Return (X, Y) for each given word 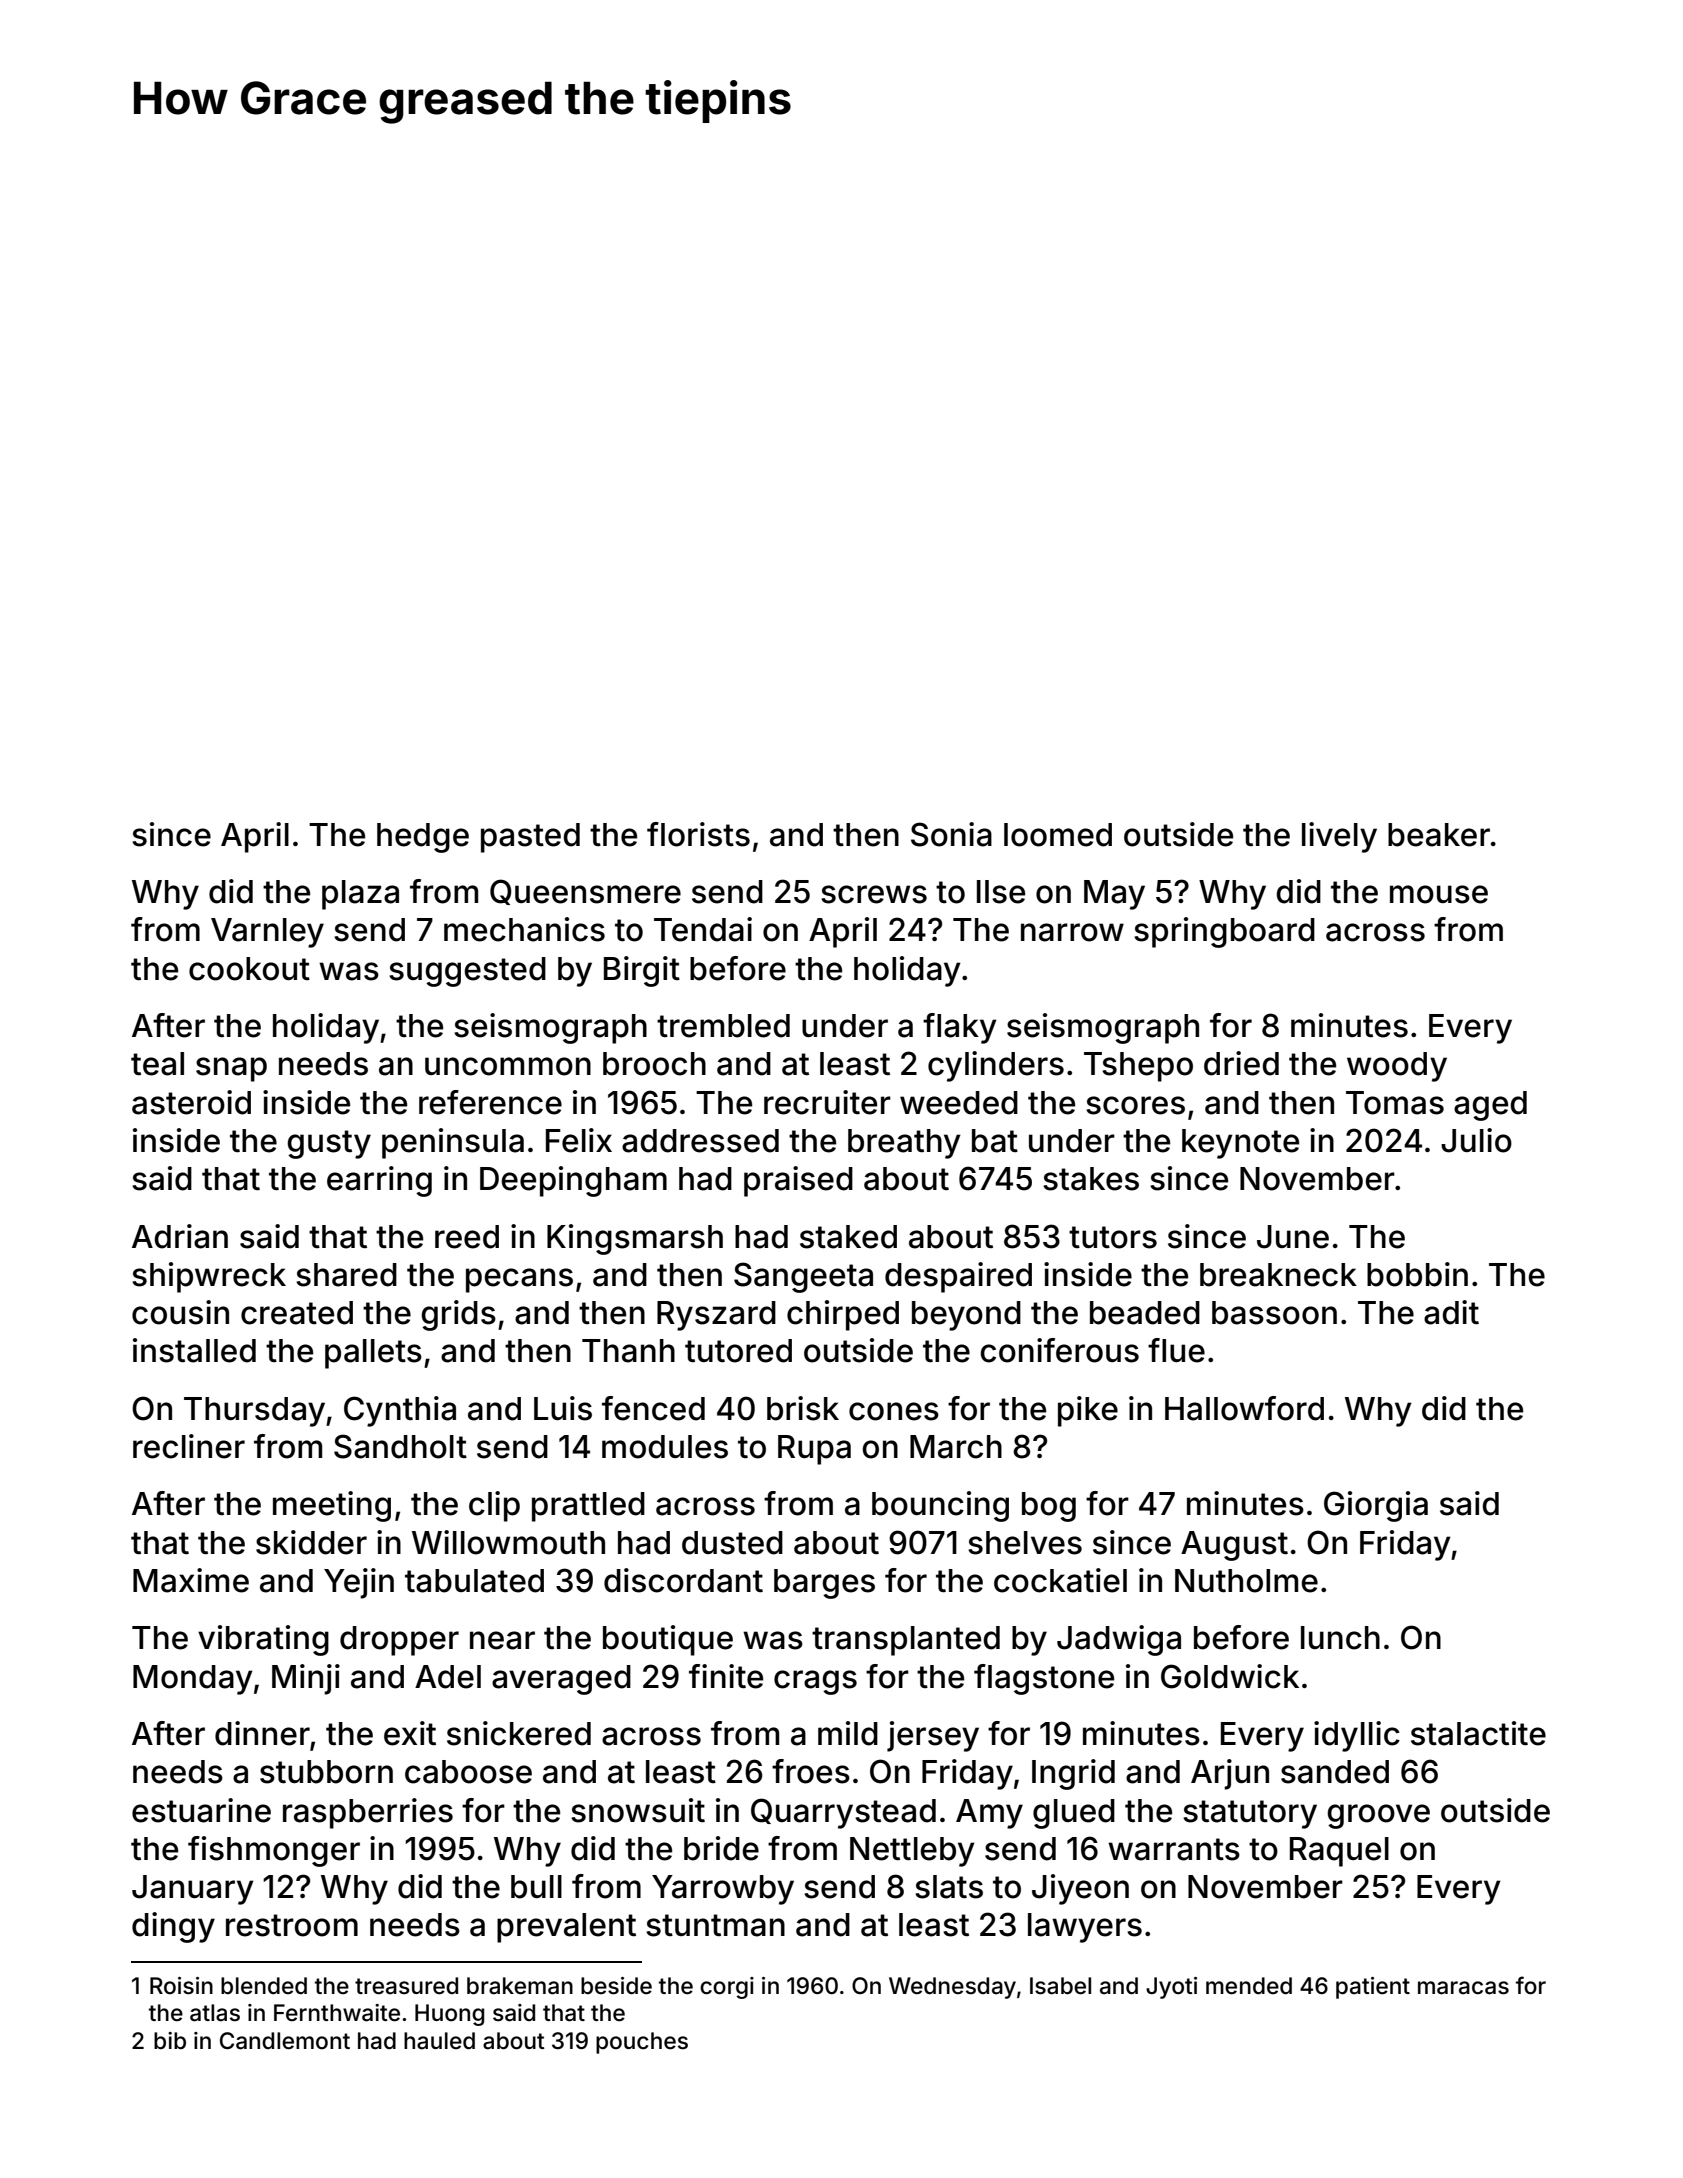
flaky (960, 1028)
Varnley (267, 933)
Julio (1476, 1140)
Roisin (181, 1986)
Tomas (1395, 1103)
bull (536, 1887)
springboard (1224, 932)
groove (1378, 1816)
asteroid (191, 1102)
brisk (803, 1408)
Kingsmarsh (635, 1239)
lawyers (1085, 1928)
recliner (189, 1446)
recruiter (827, 1102)
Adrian (180, 1236)
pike (1088, 1411)
